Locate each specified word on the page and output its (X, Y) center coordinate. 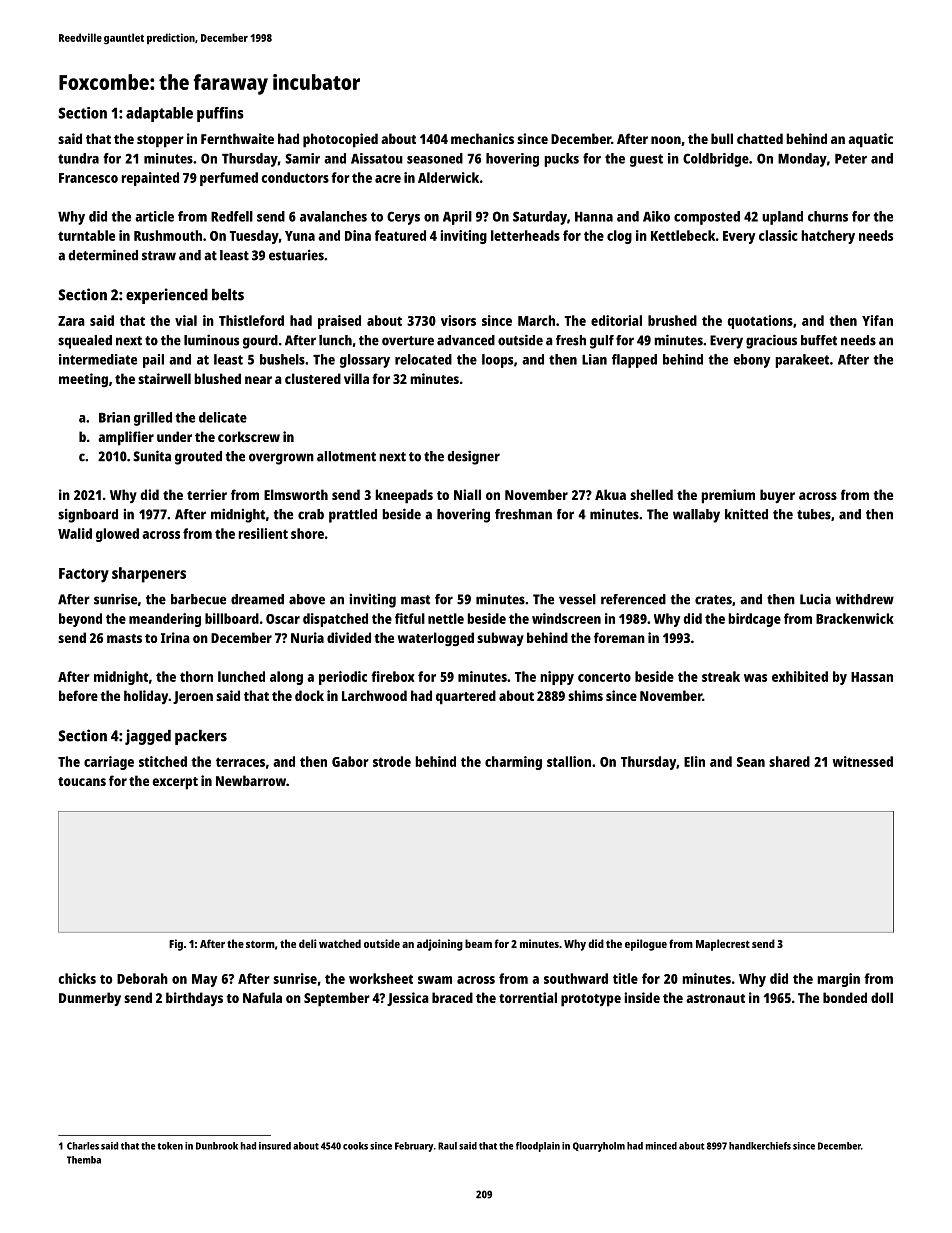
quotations (760, 322)
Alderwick (448, 177)
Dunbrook (217, 1146)
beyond (80, 620)
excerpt (175, 783)
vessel (577, 599)
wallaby (696, 516)
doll (882, 997)
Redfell (232, 216)
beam (478, 943)
